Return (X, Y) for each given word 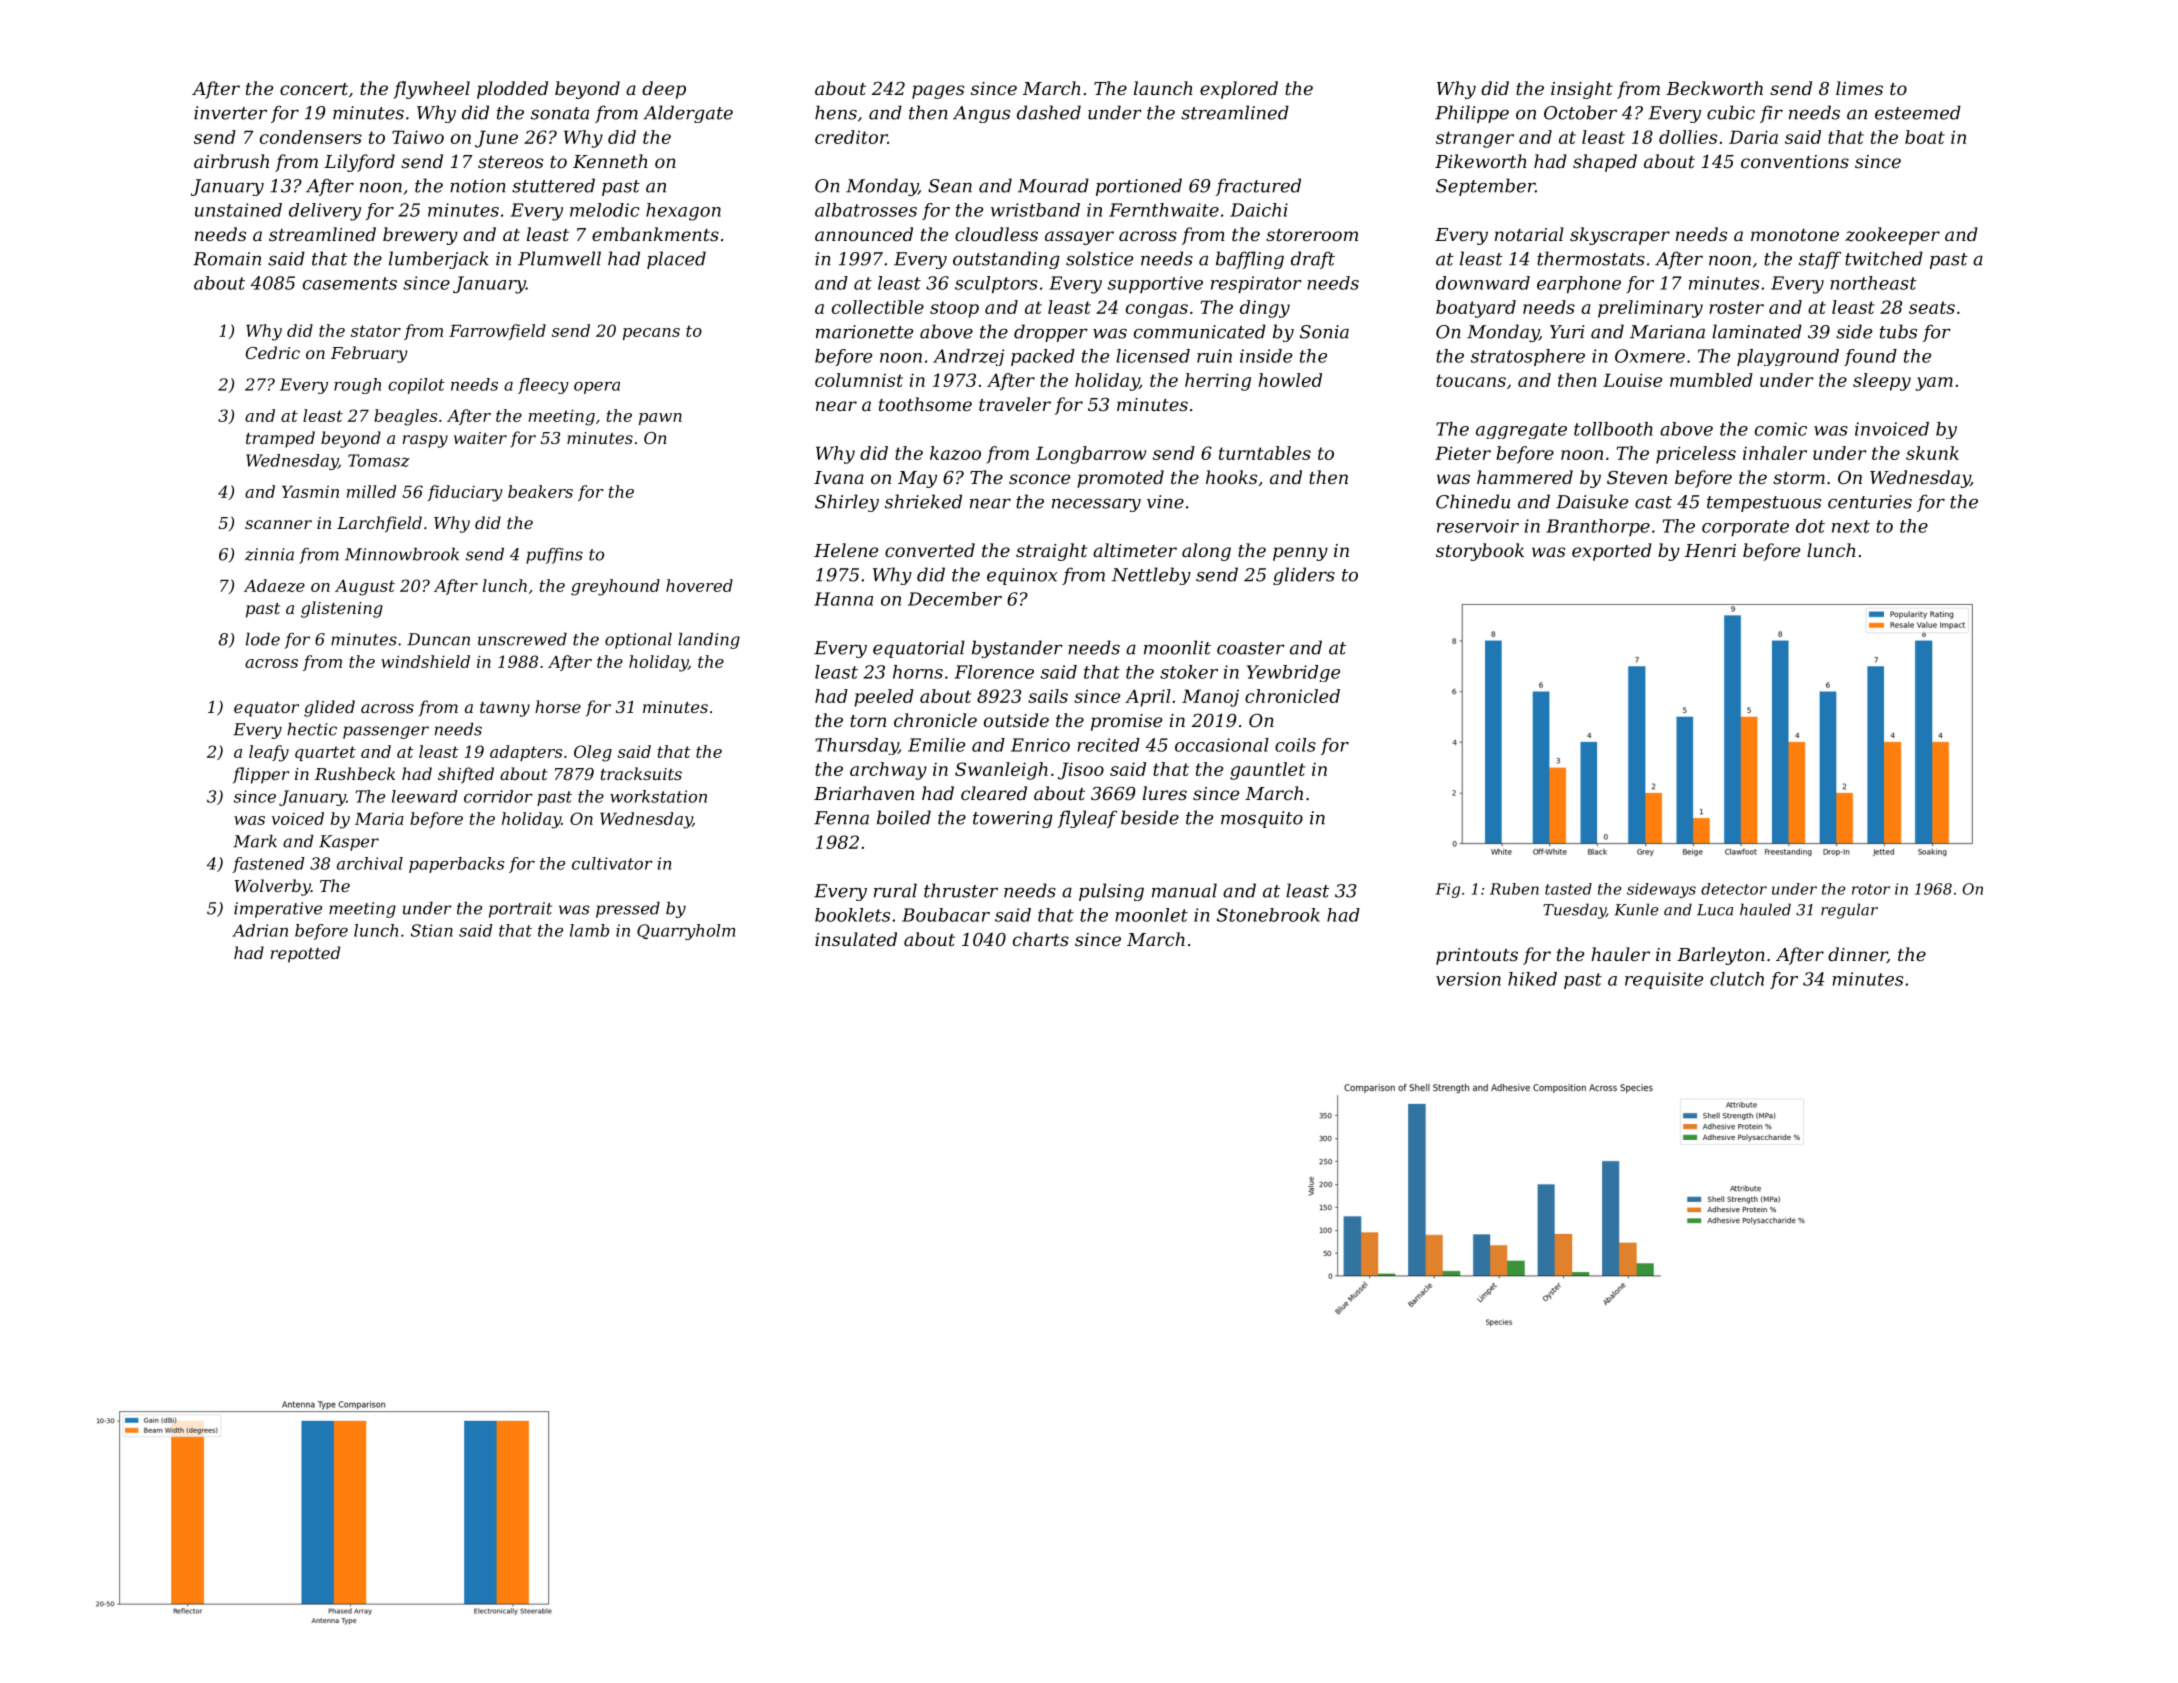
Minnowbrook (402, 554)
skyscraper (1620, 236)
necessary (1096, 505)
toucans (1471, 380)
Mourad (1053, 185)
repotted (305, 954)
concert (314, 89)
